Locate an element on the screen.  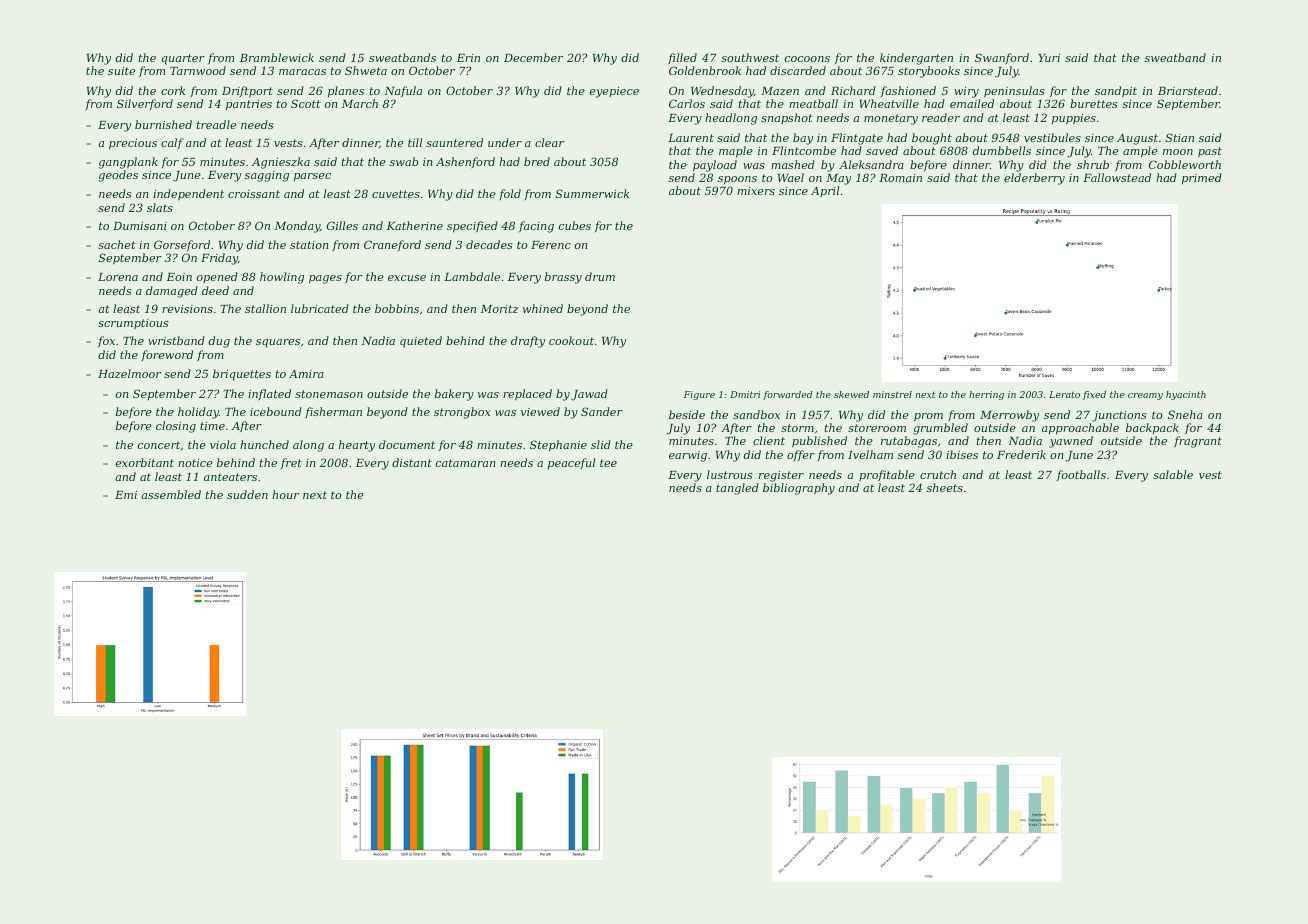
hour is located at coordinates (285, 494).
